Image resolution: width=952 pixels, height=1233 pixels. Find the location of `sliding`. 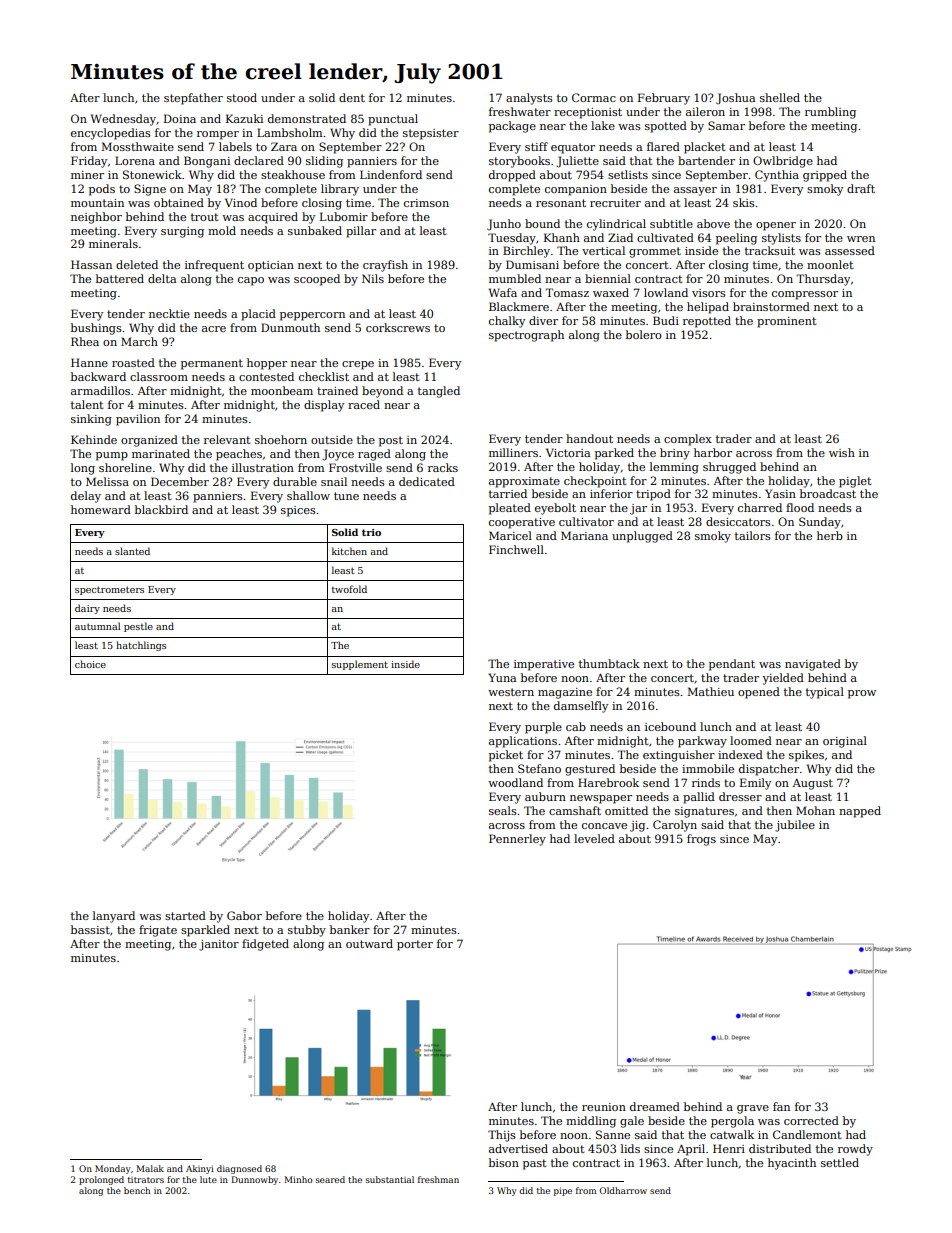

sliding is located at coordinates (324, 162).
